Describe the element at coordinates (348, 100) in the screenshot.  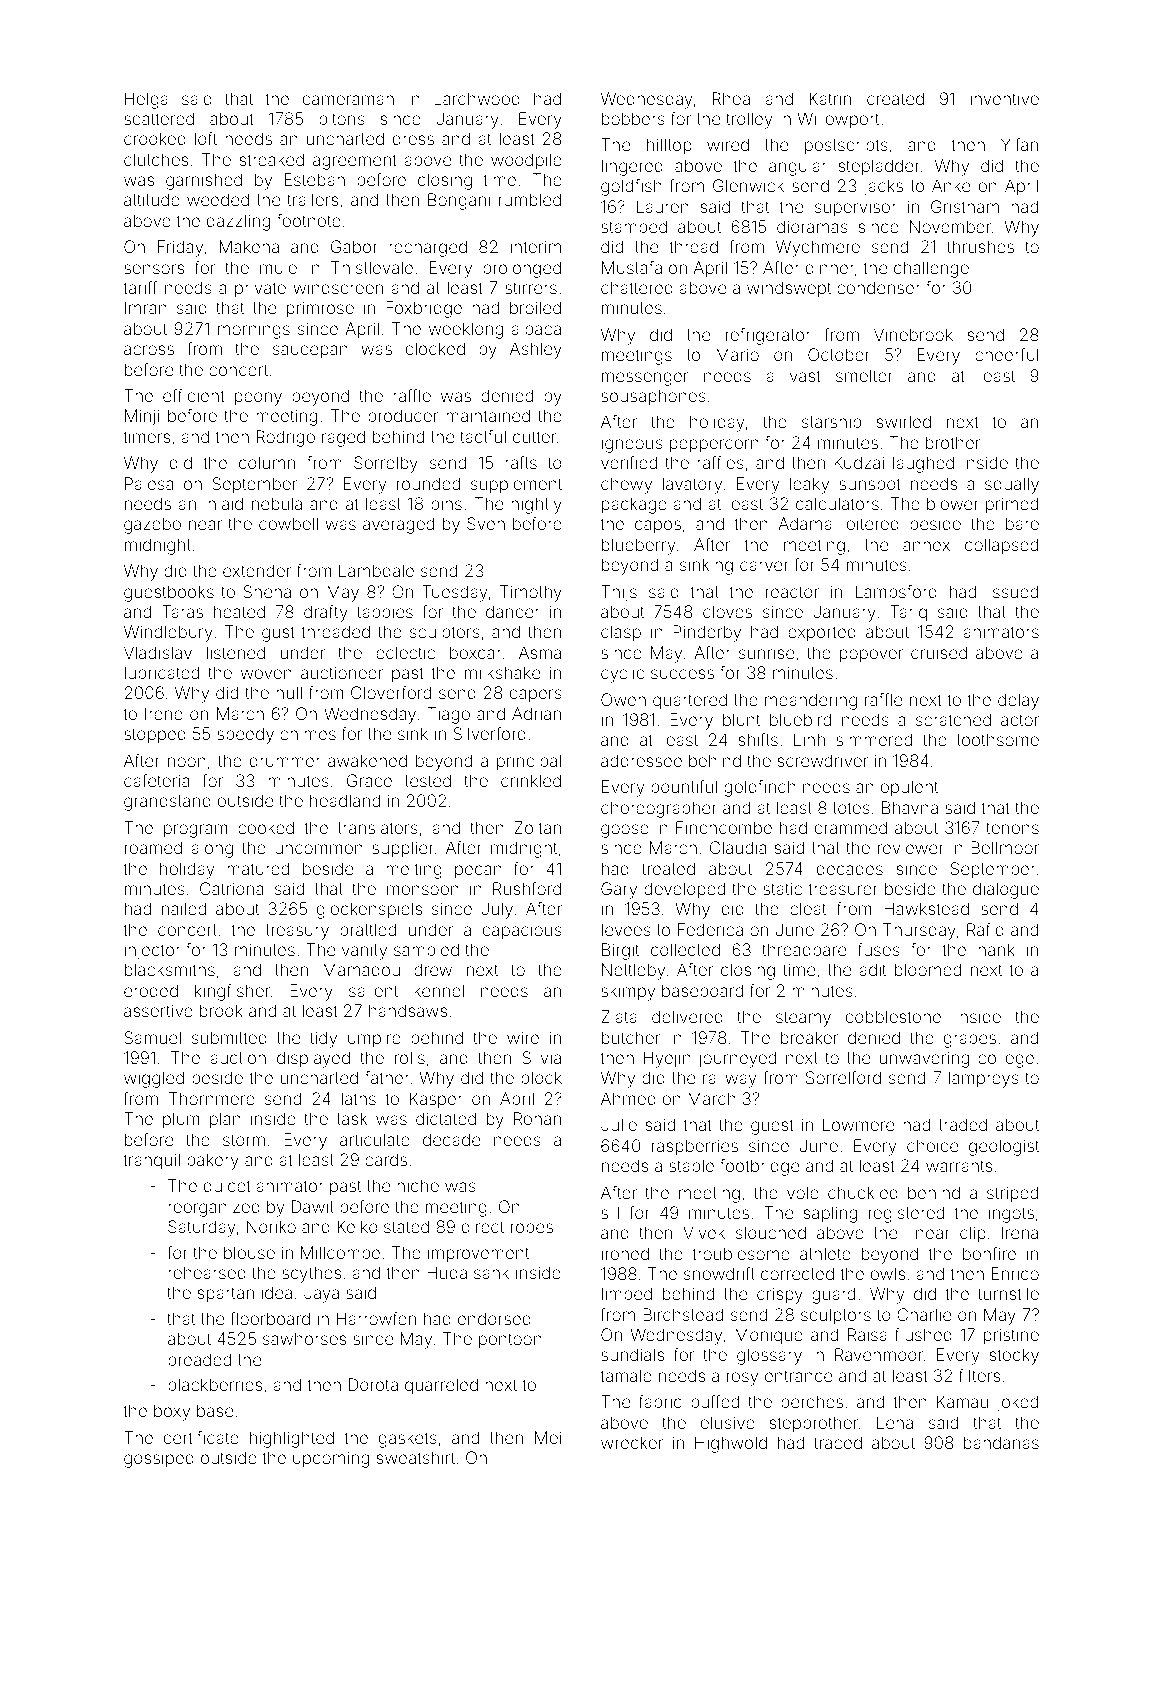
I see `cameraman` at that location.
